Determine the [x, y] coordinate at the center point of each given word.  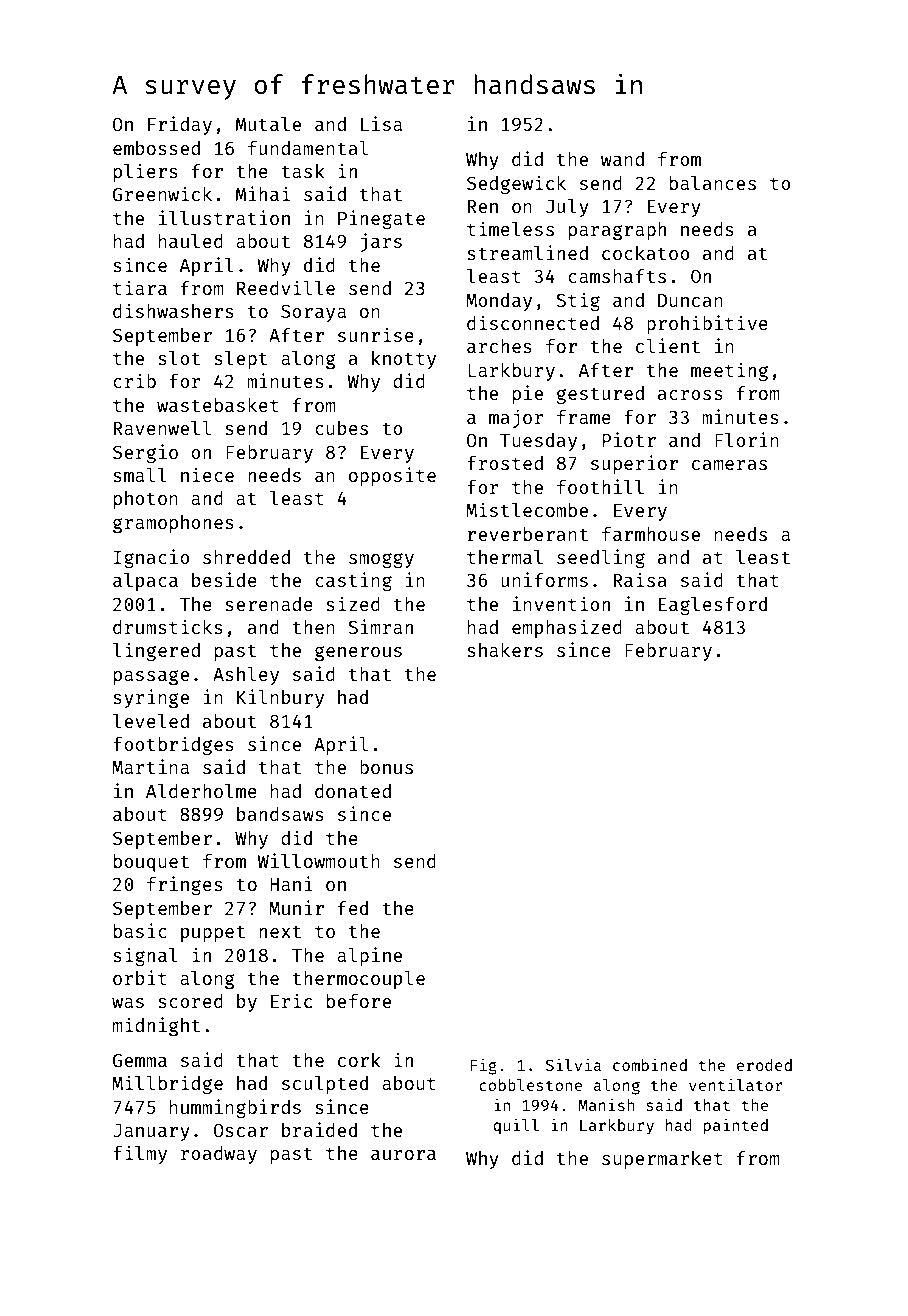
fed [353, 908]
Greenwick [162, 193]
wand [622, 159]
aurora [403, 1155]
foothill [600, 486]
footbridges [173, 745]
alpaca [145, 582]
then [313, 627]
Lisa [381, 123]
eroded [764, 1065]
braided [319, 1129]
